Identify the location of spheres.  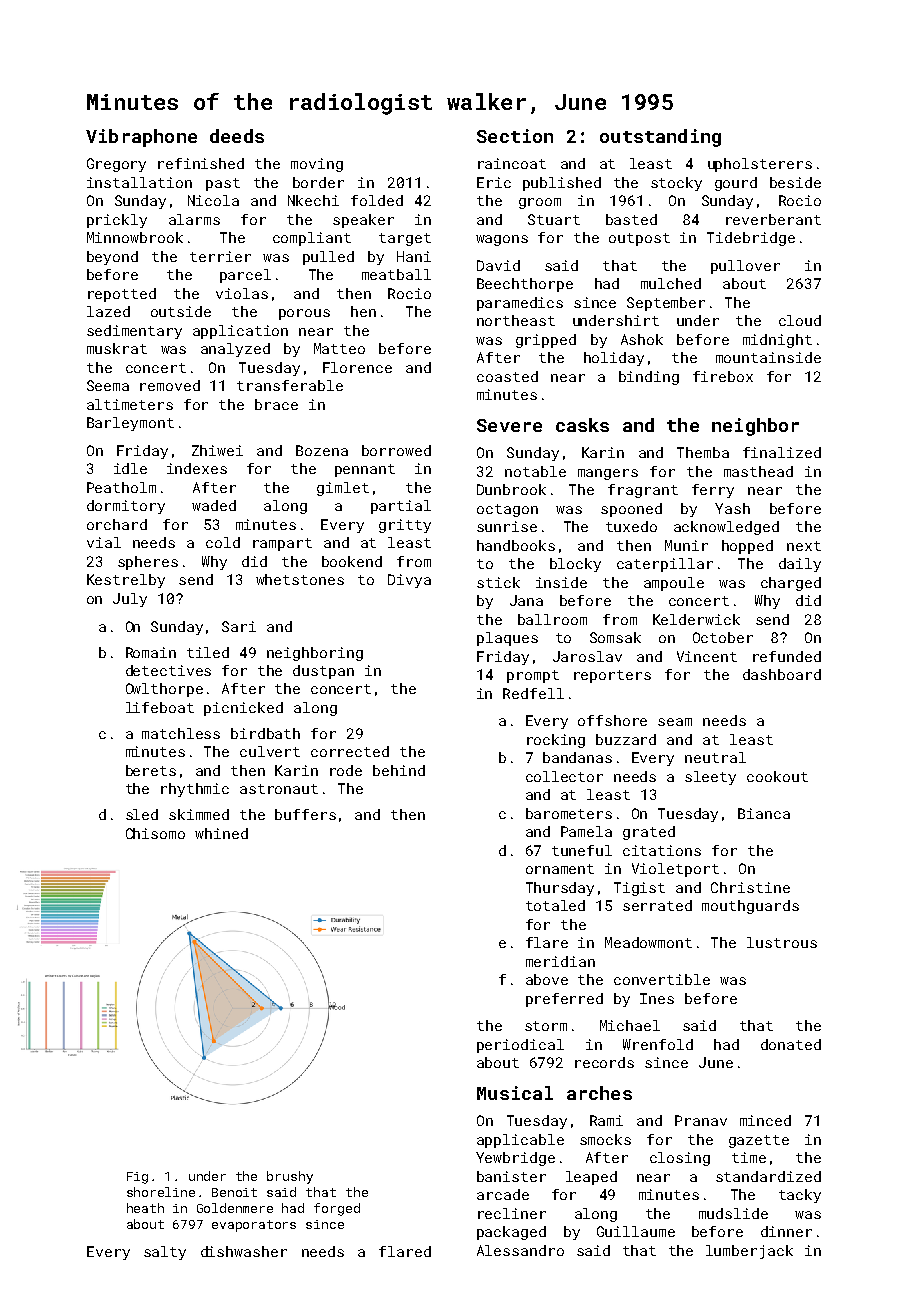
(148, 563).
